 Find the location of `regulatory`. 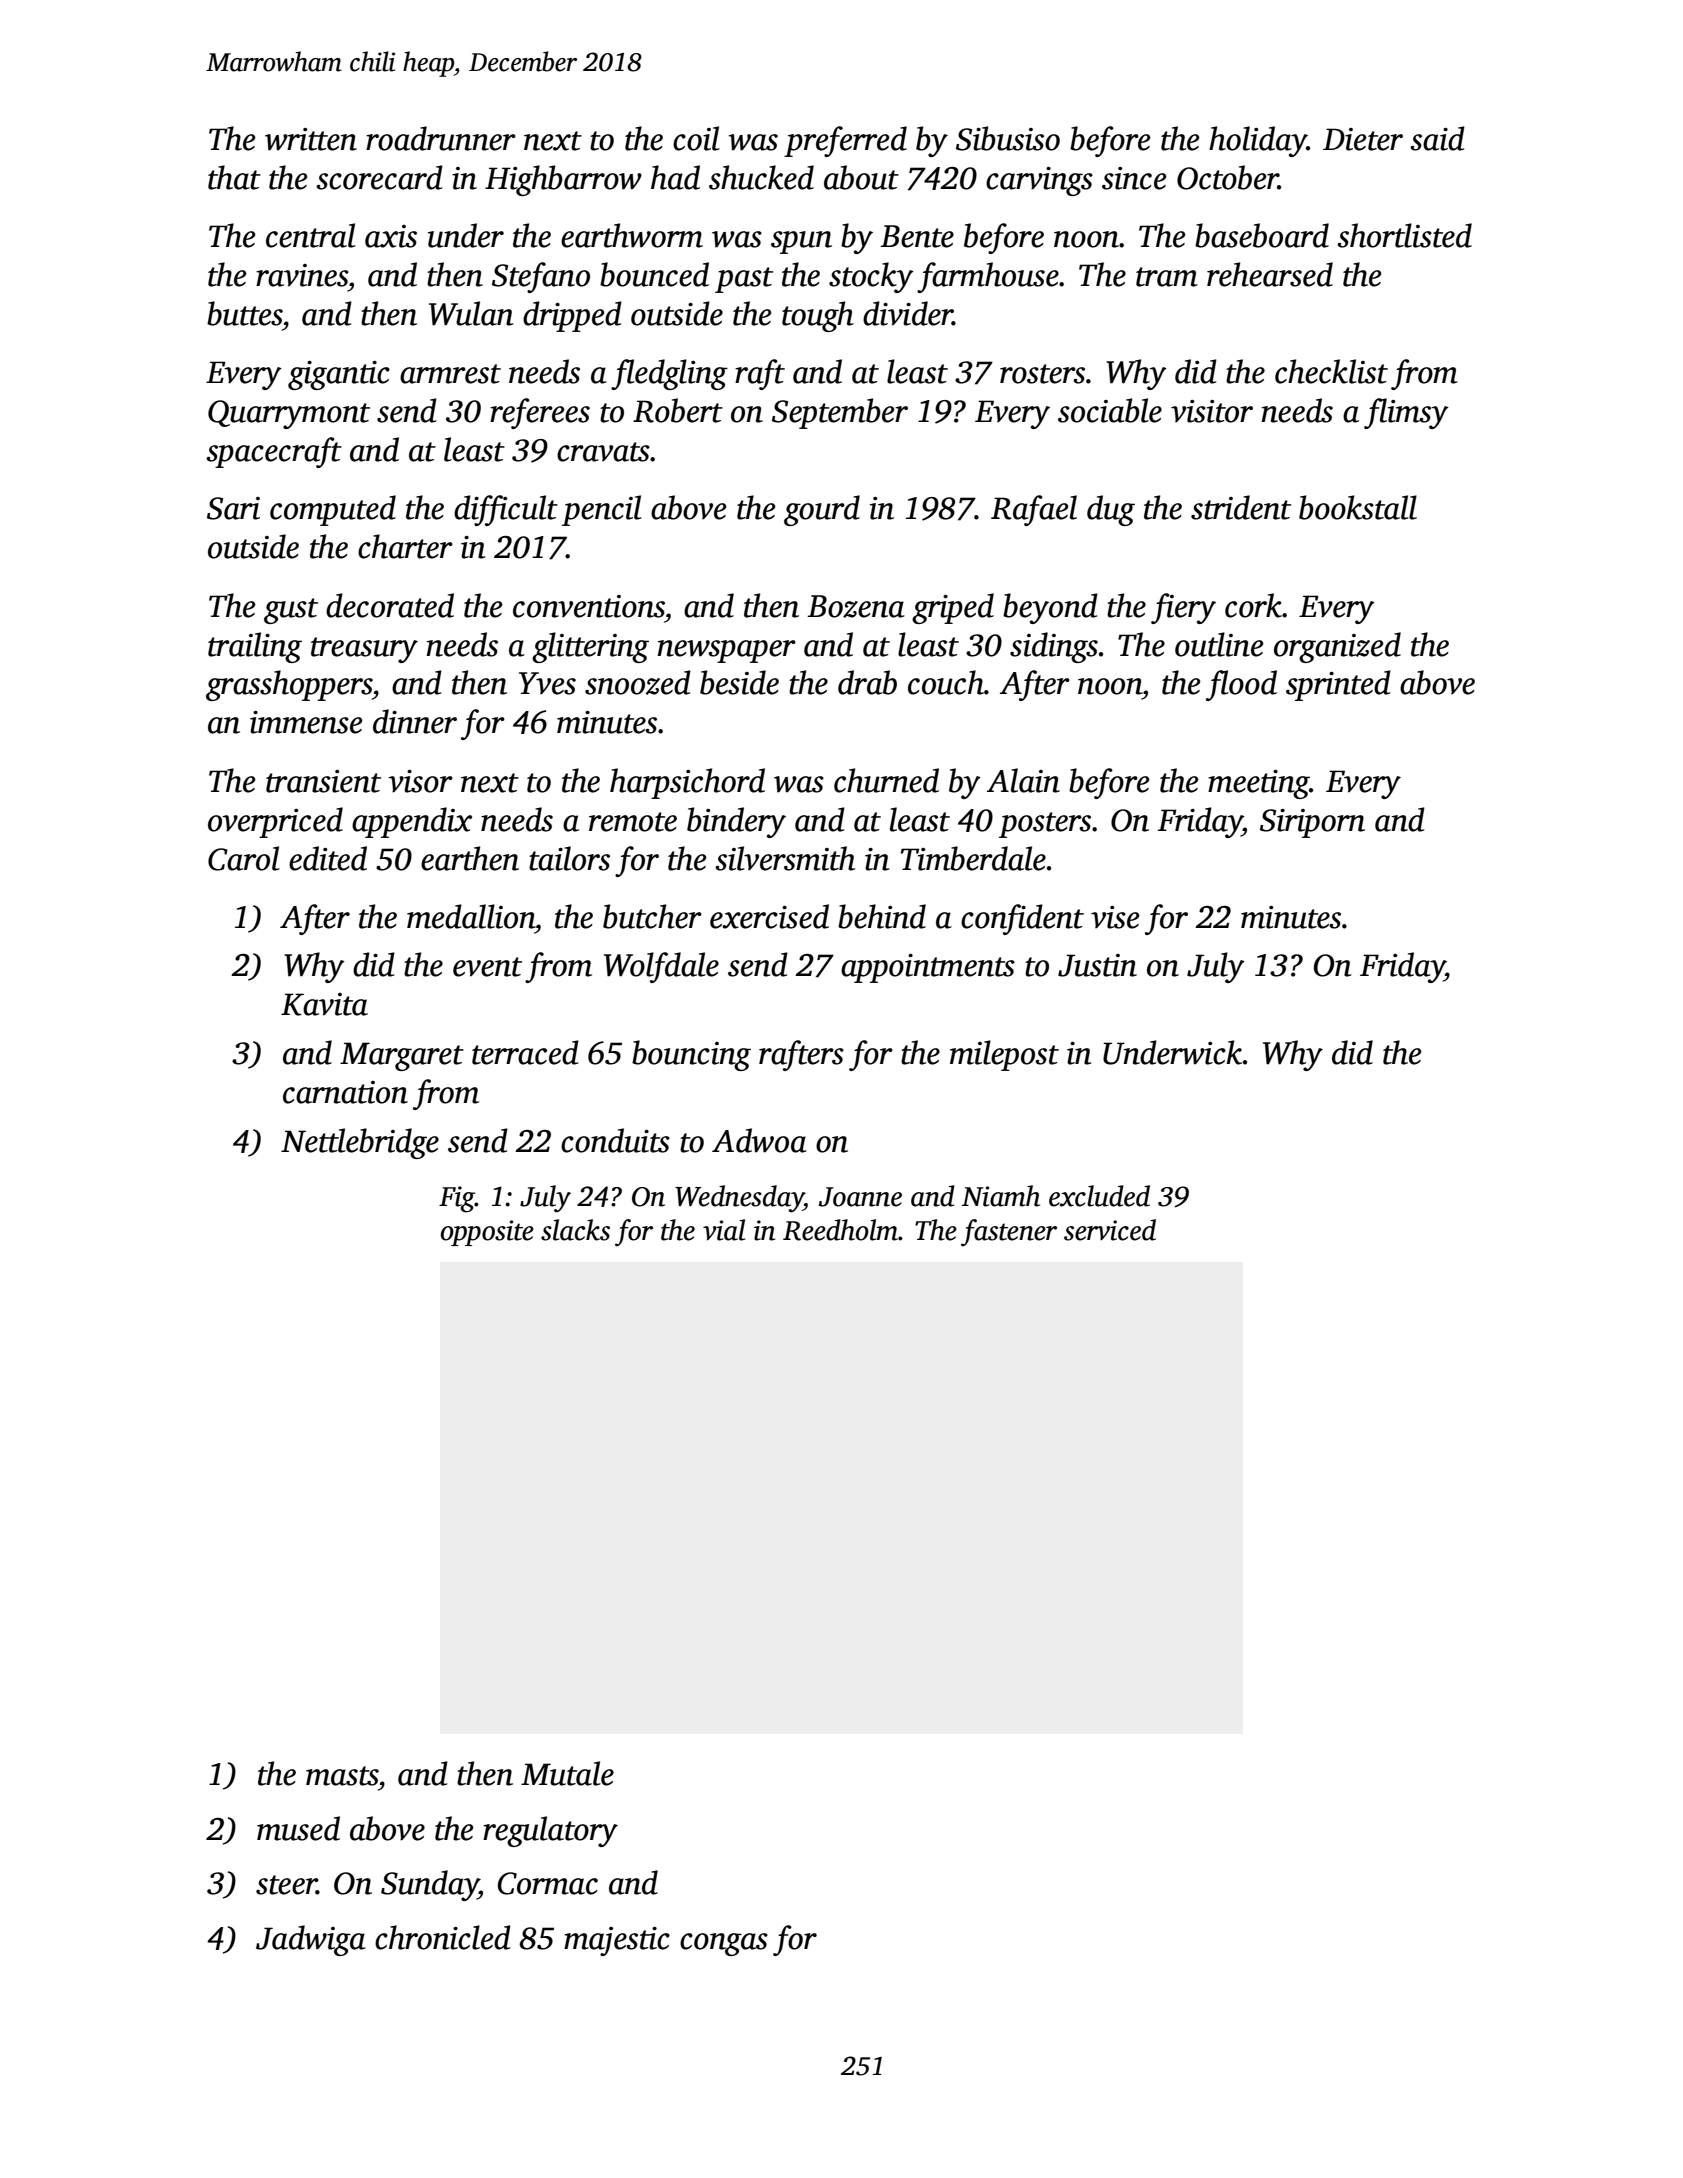

regulatory is located at coordinates (550, 1831).
